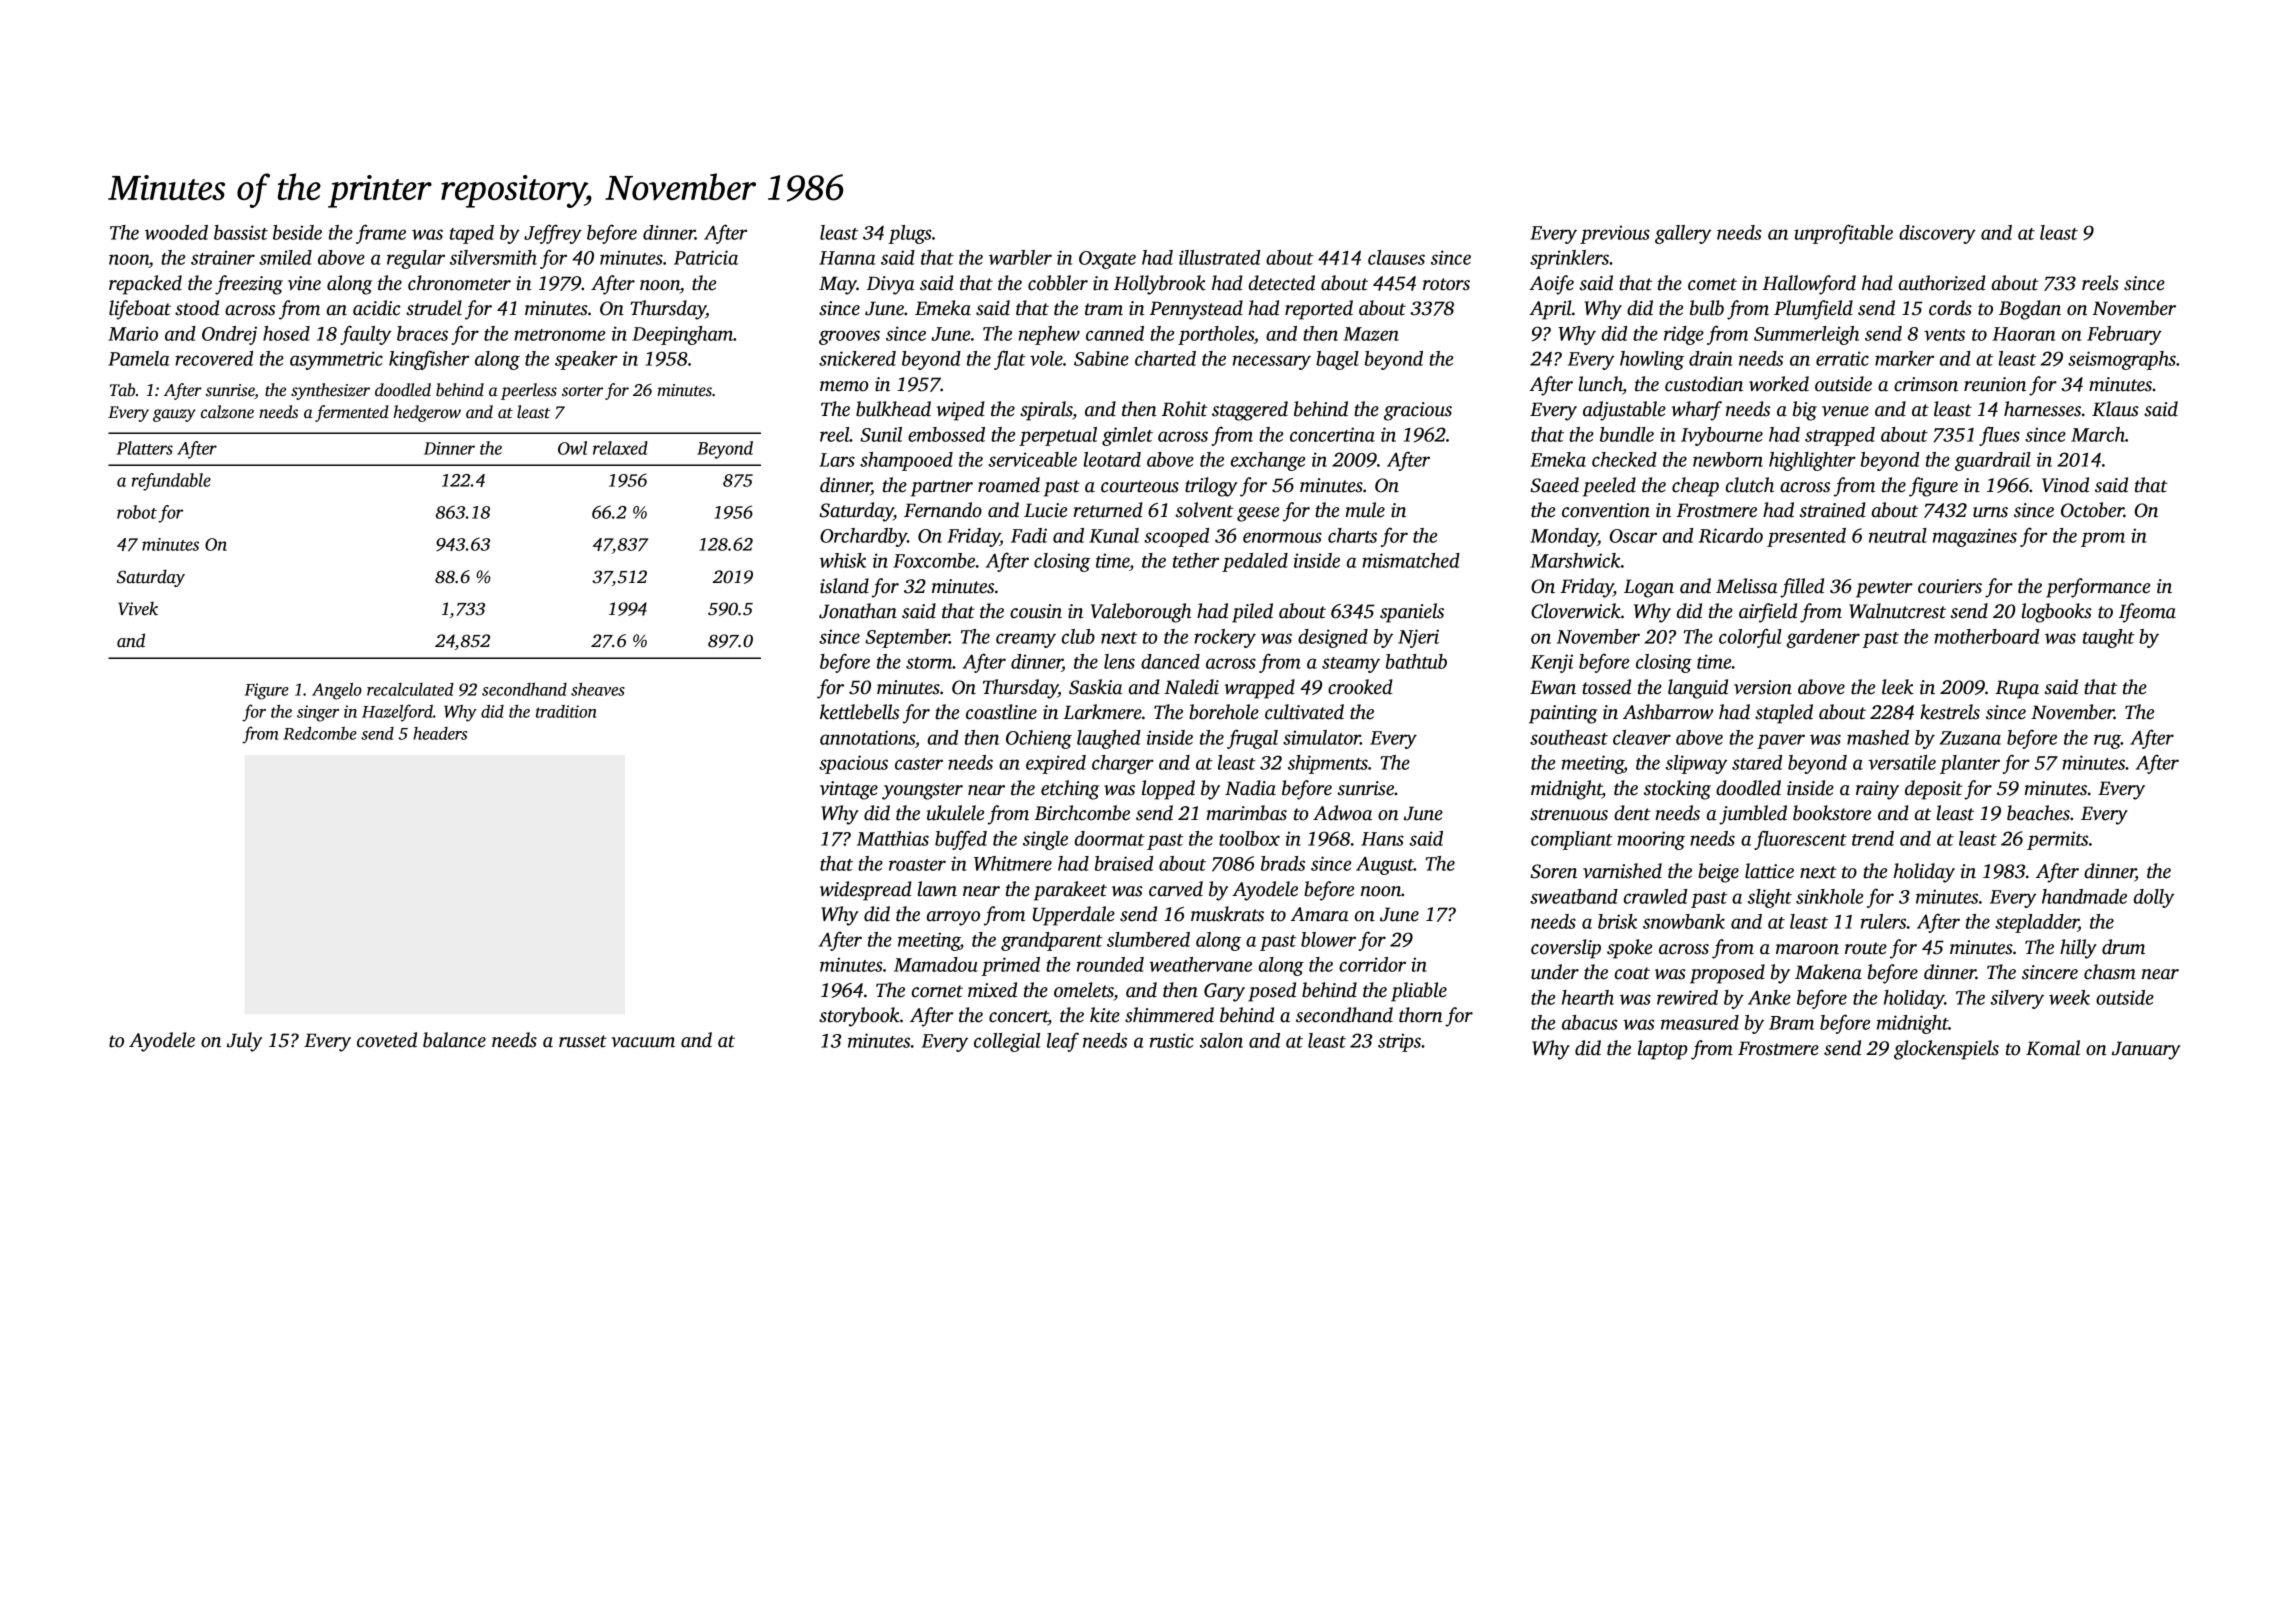  Describe the element at coordinates (1351, 665) in the image. I see `steamy` at that location.
